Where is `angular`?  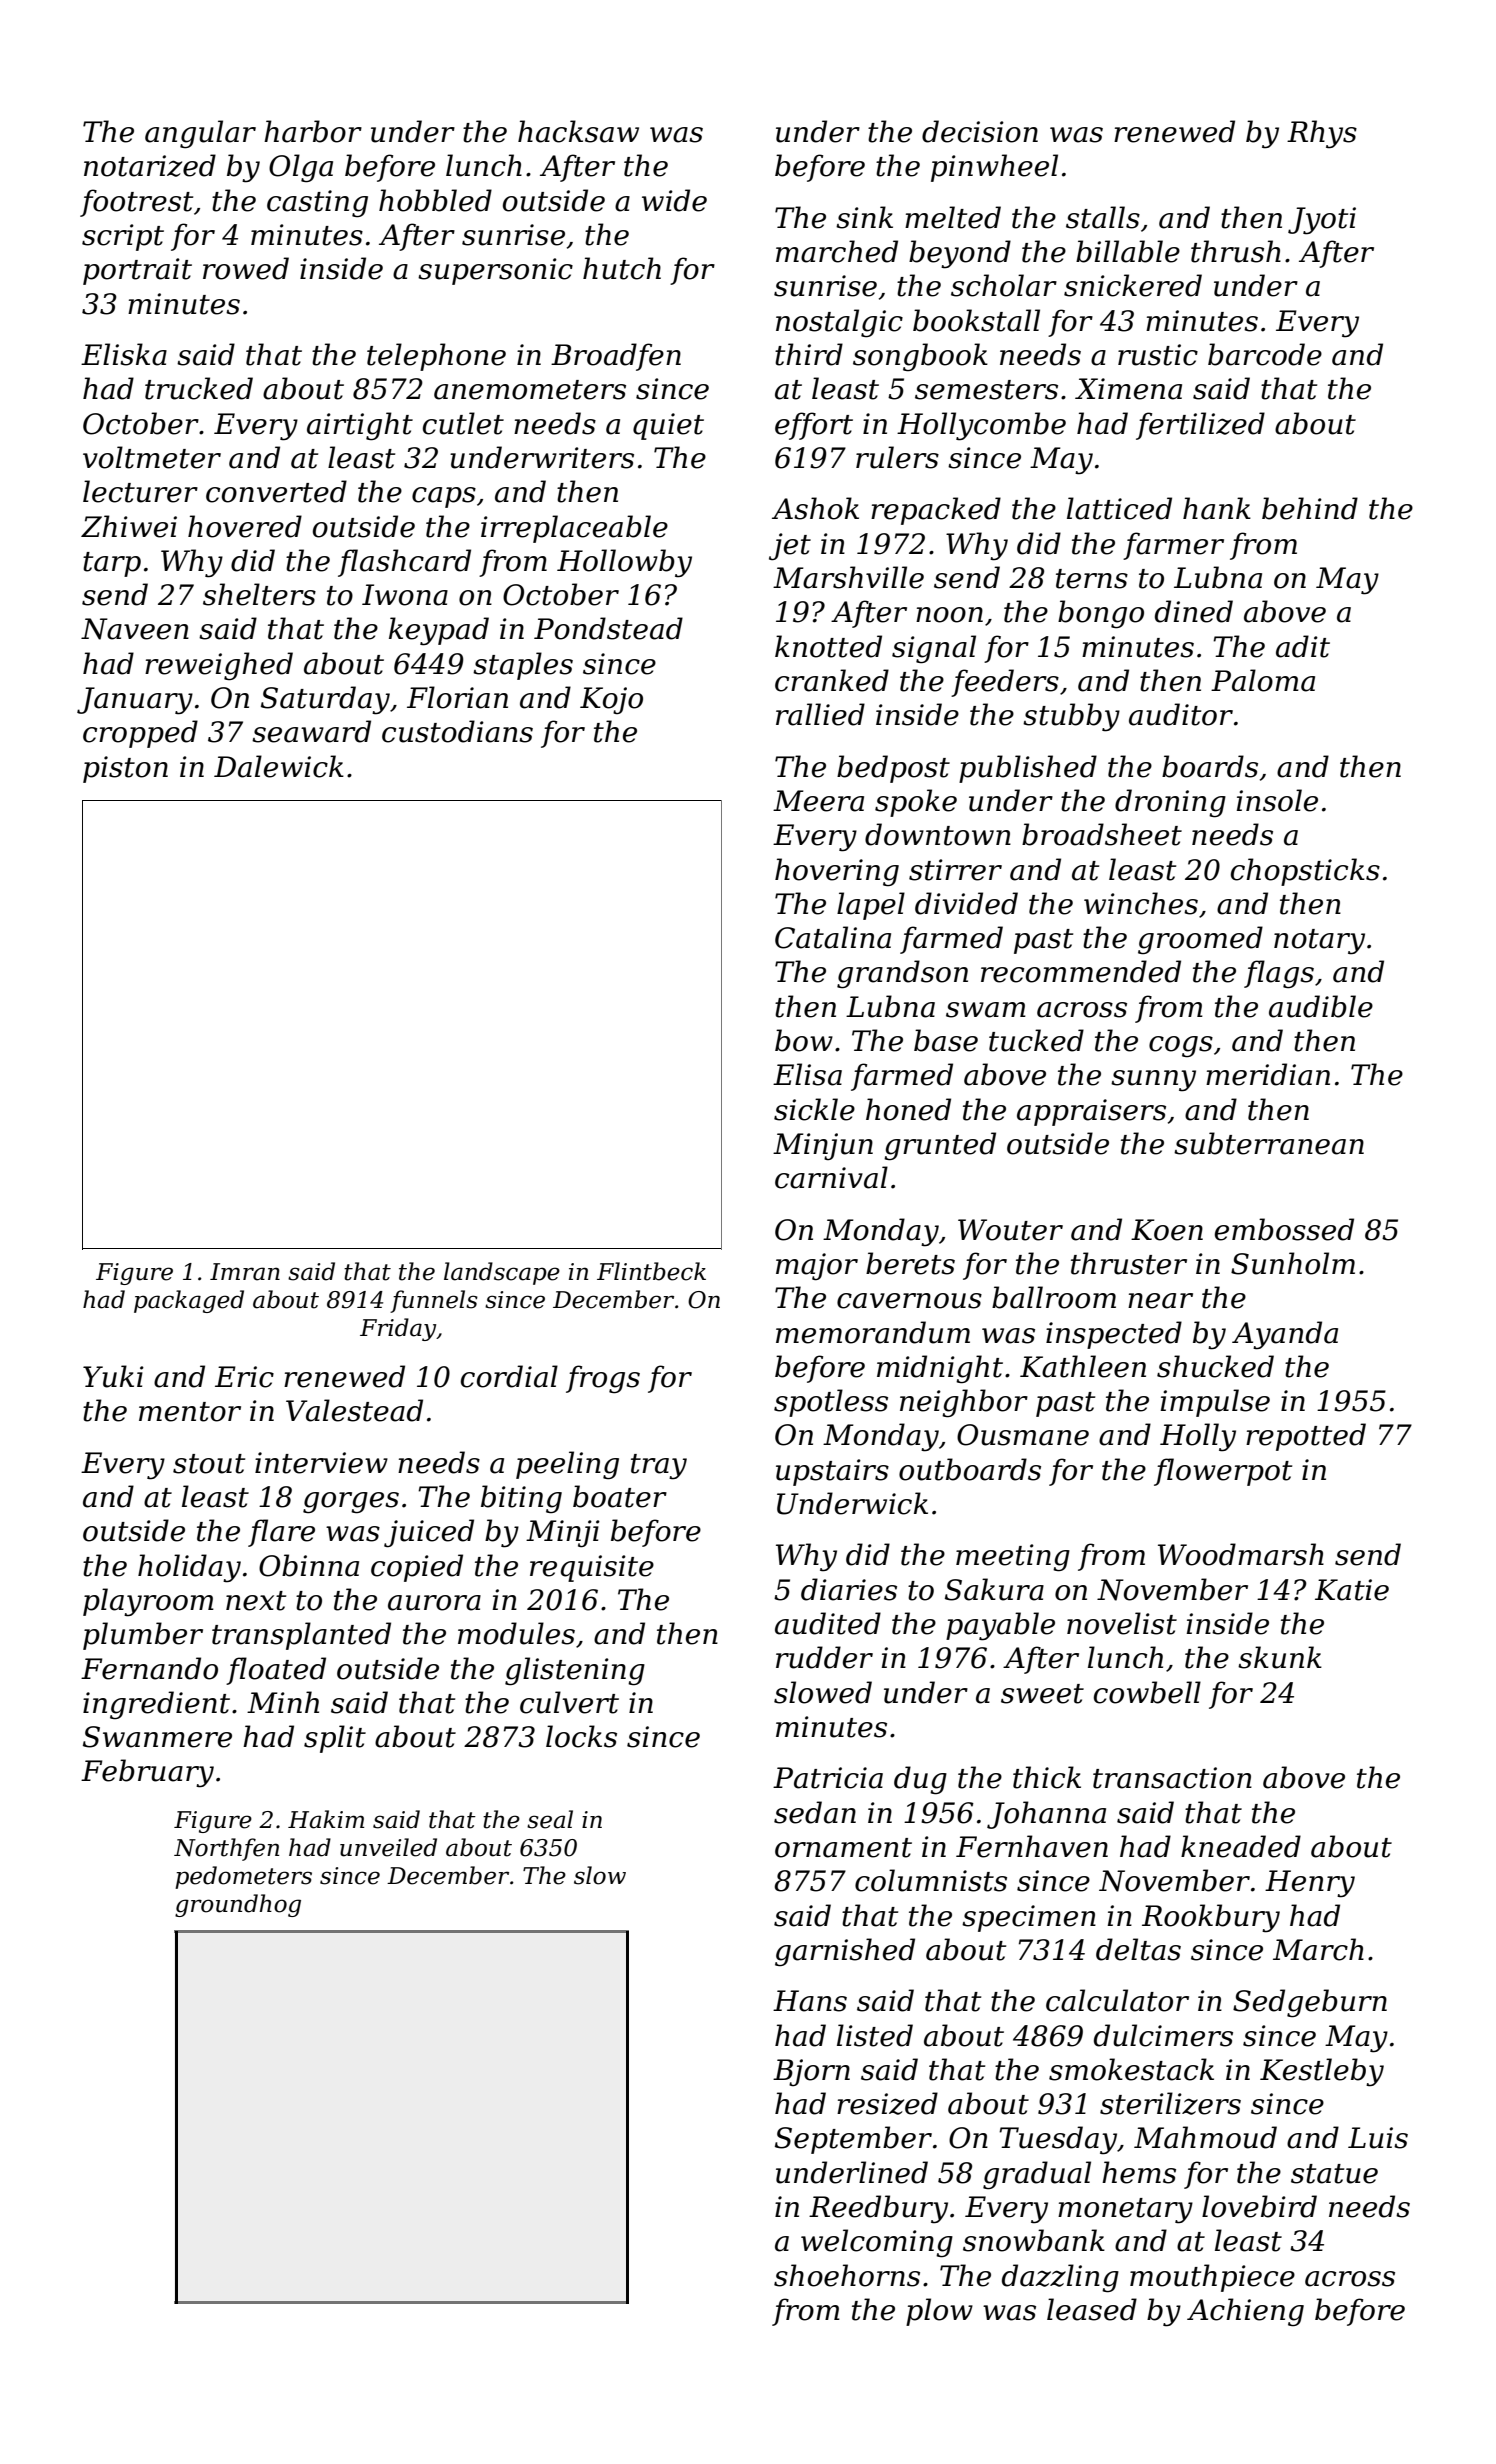 angular is located at coordinates (200, 134).
